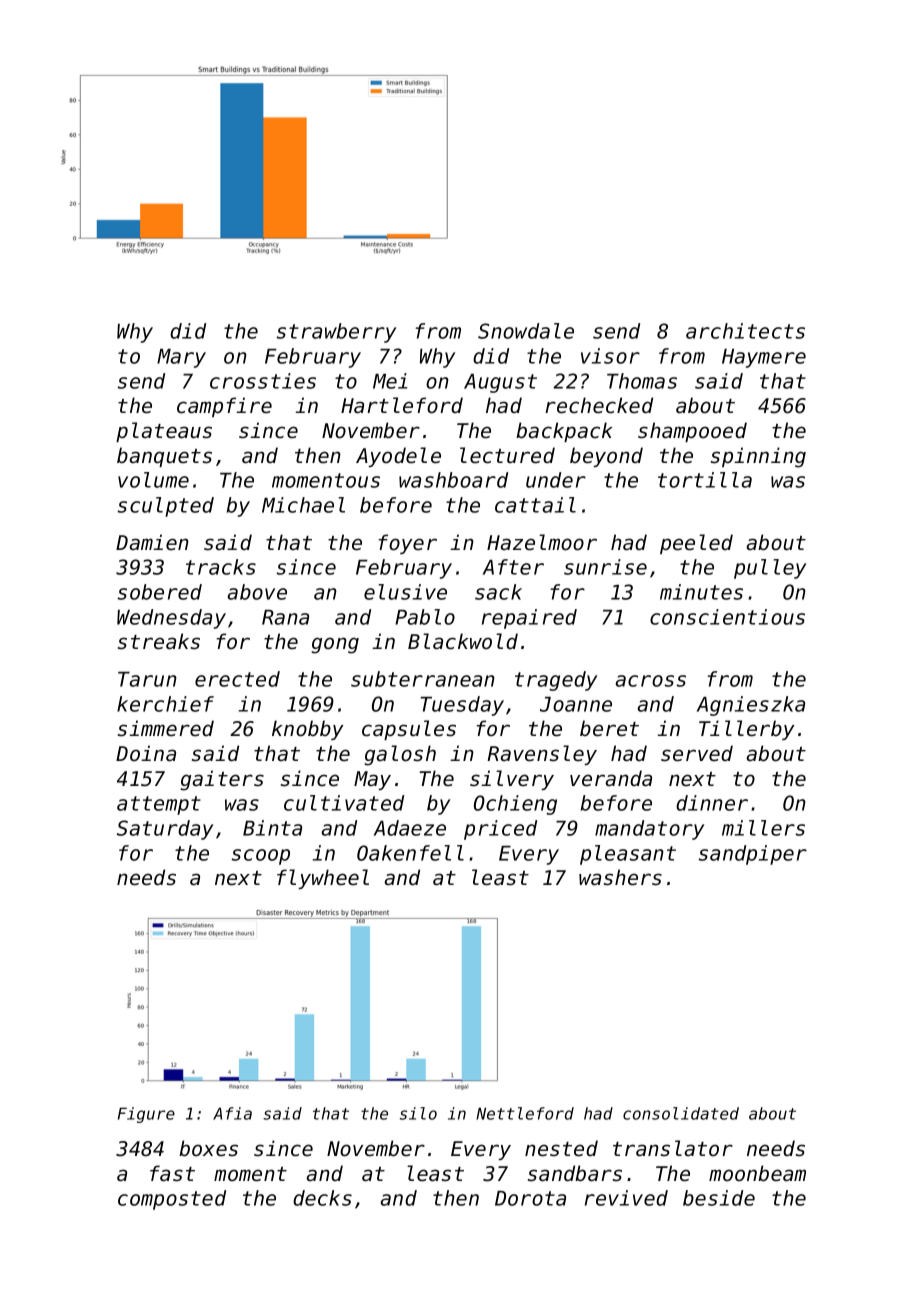  What do you see at coordinates (322, 1198) in the screenshot?
I see `decks` at bounding box center [322, 1198].
